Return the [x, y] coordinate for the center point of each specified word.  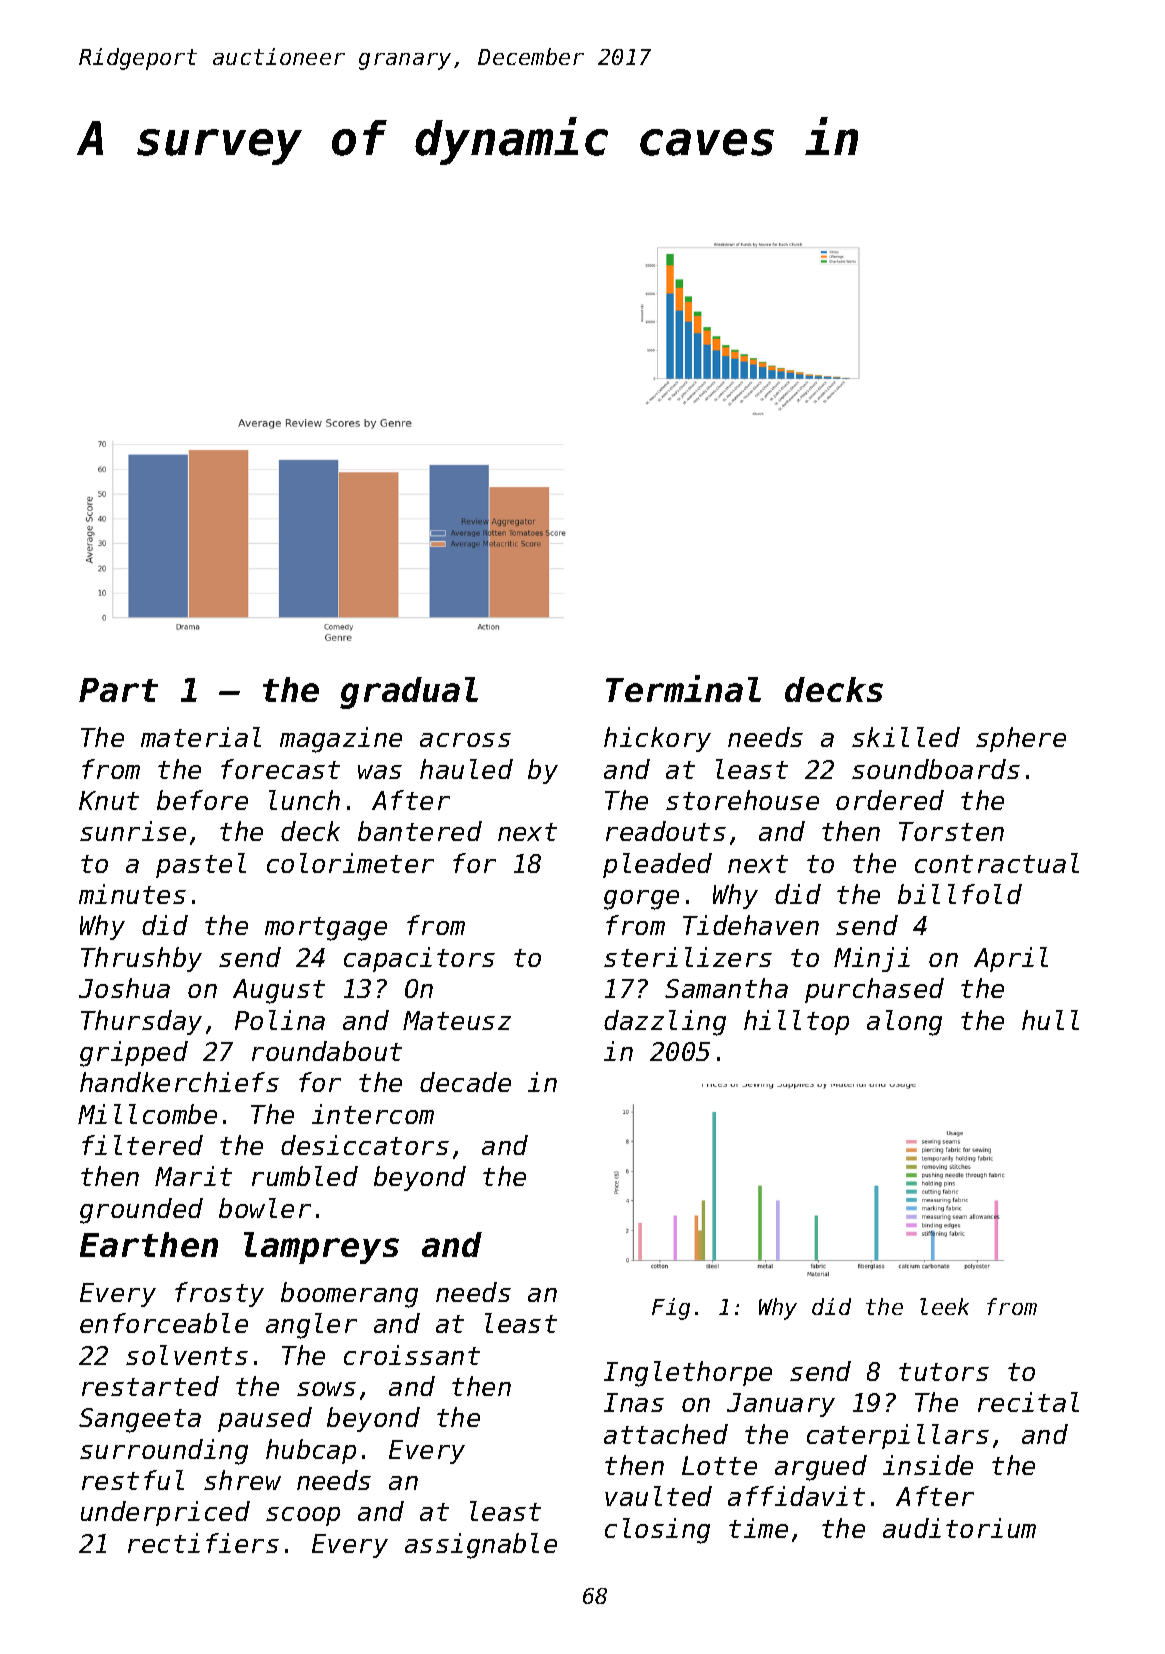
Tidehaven [751, 925]
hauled [466, 769]
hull [1050, 1020]
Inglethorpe [688, 1374]
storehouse [742, 800]
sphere [1021, 739]
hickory [657, 739]
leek [944, 1306]
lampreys [321, 1248]
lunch [304, 800]
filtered [142, 1145]
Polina [280, 1020]
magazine [341, 740]
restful [133, 1480]
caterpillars [898, 1436]
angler [311, 1326]
